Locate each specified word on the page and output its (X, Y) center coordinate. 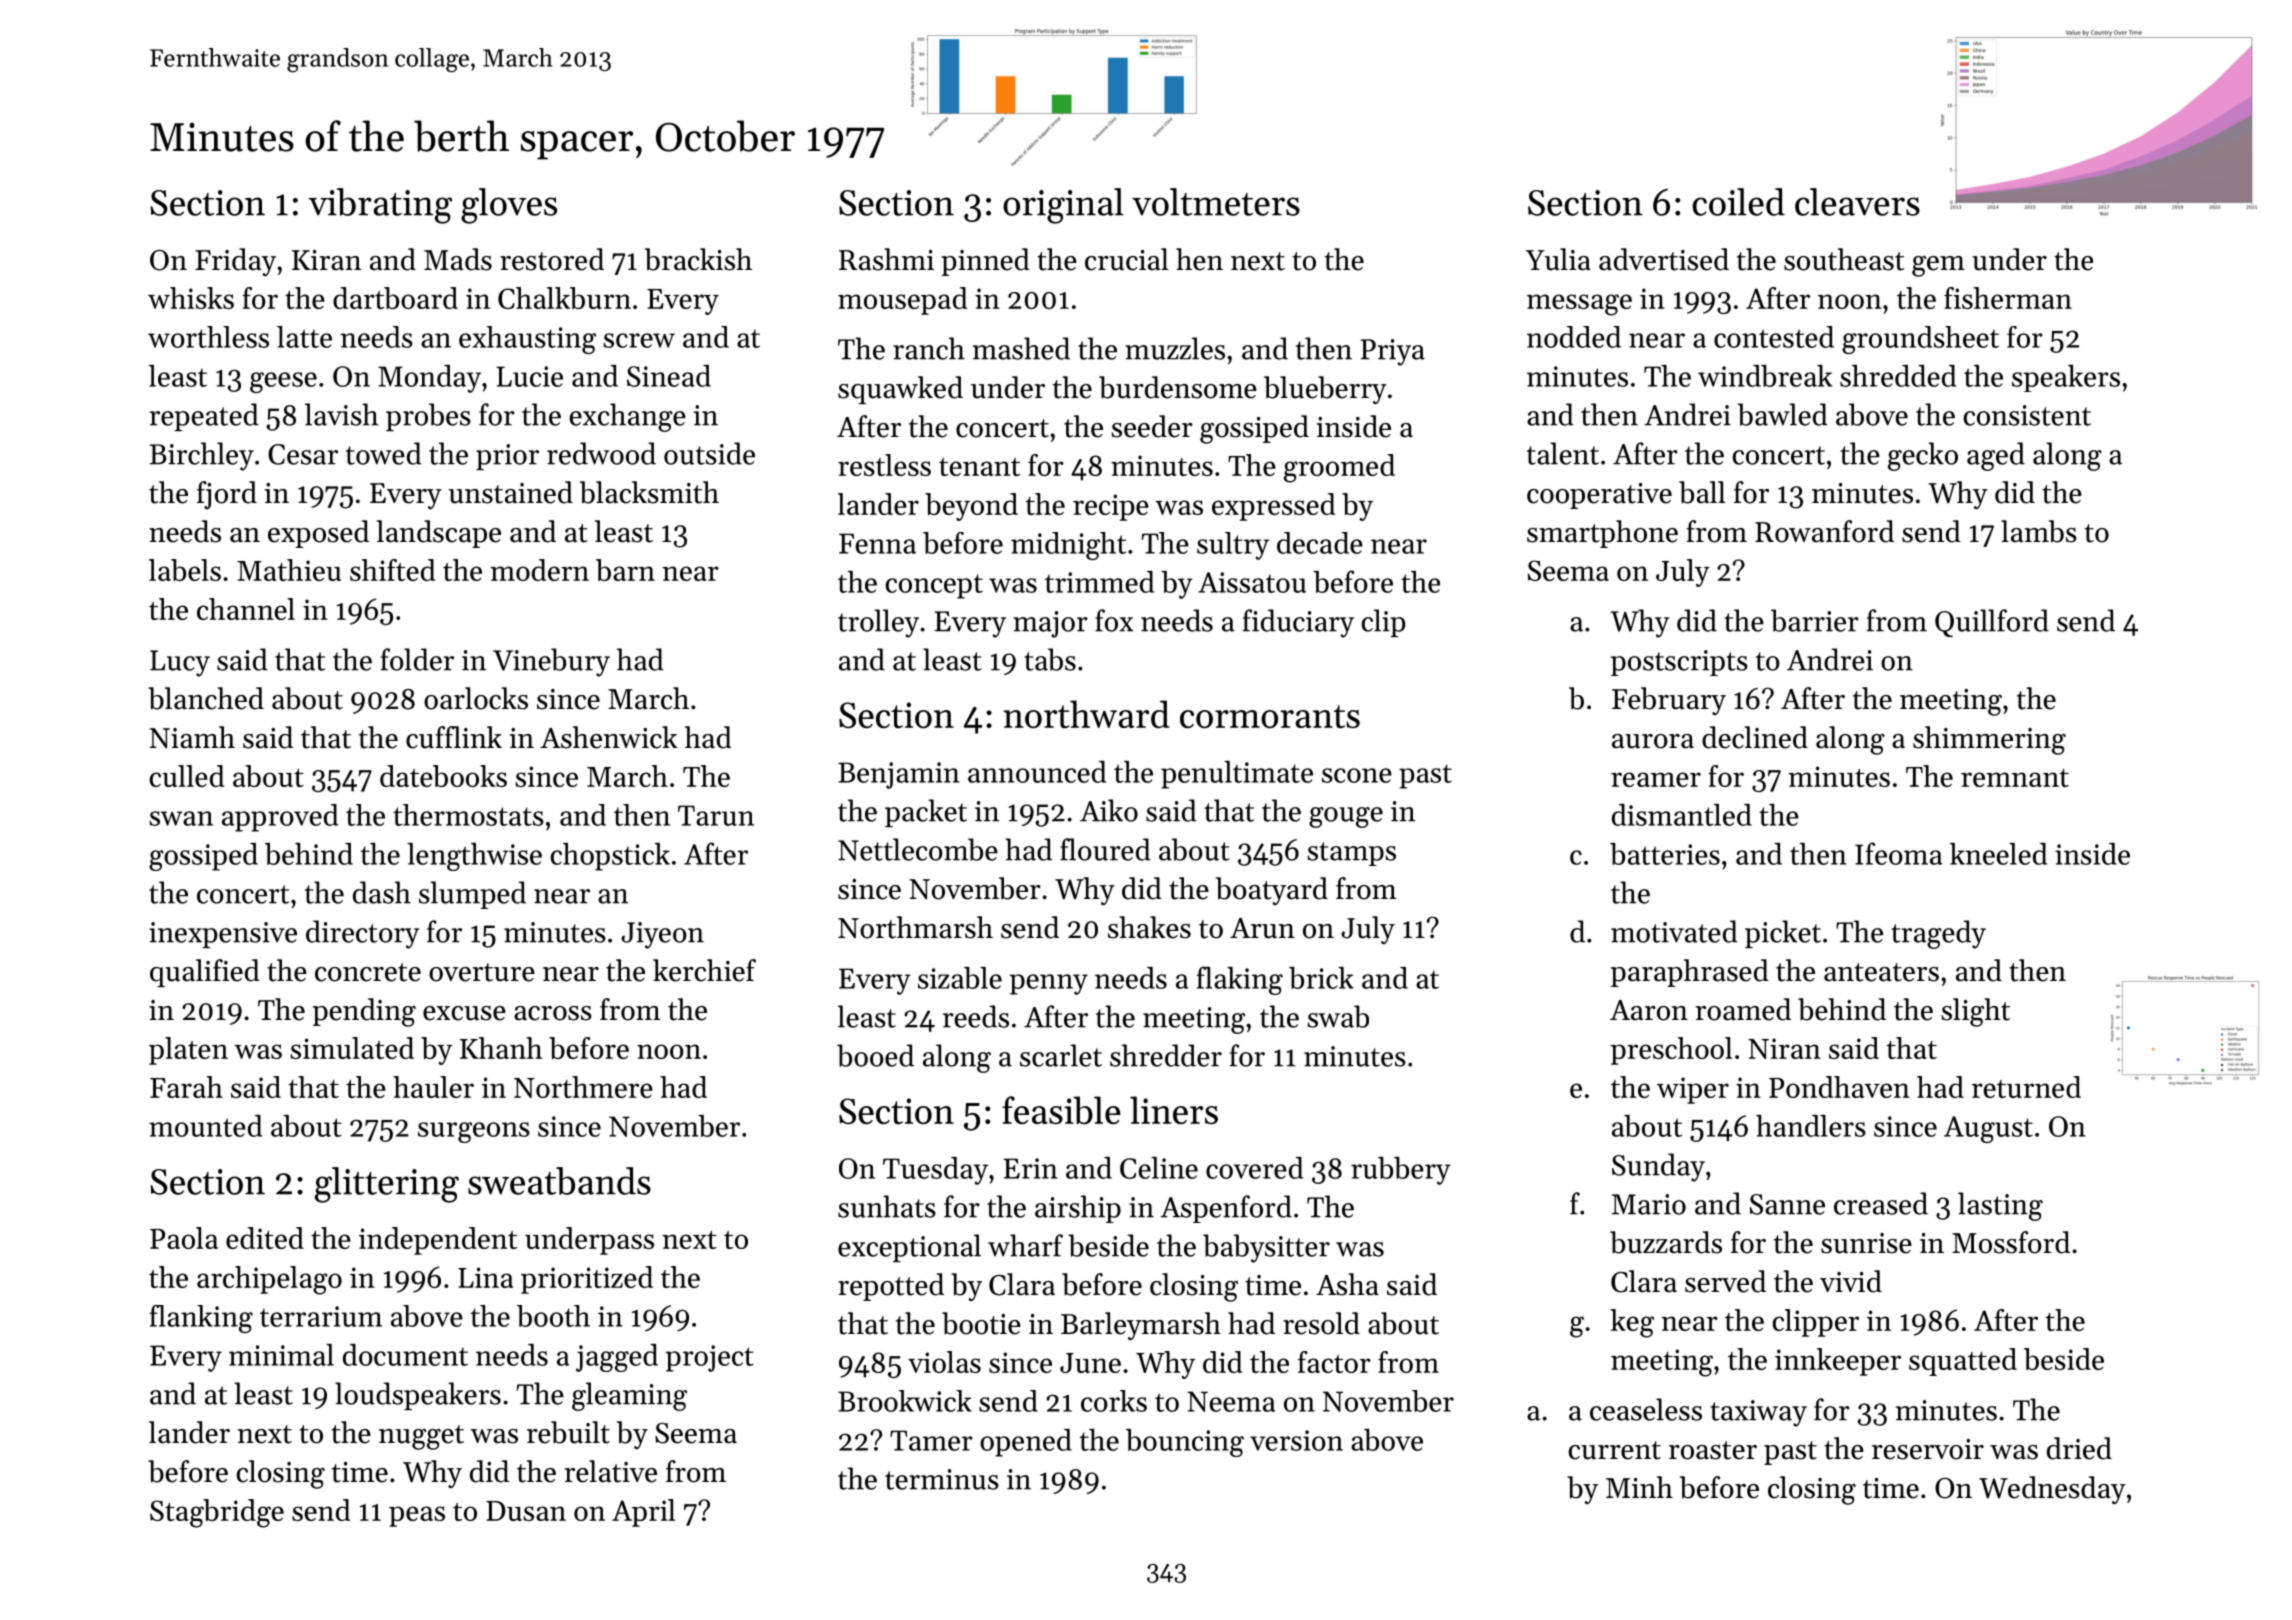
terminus (942, 1479)
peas (417, 1516)
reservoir (1928, 1449)
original (1063, 206)
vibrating (380, 206)
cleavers (1857, 202)
